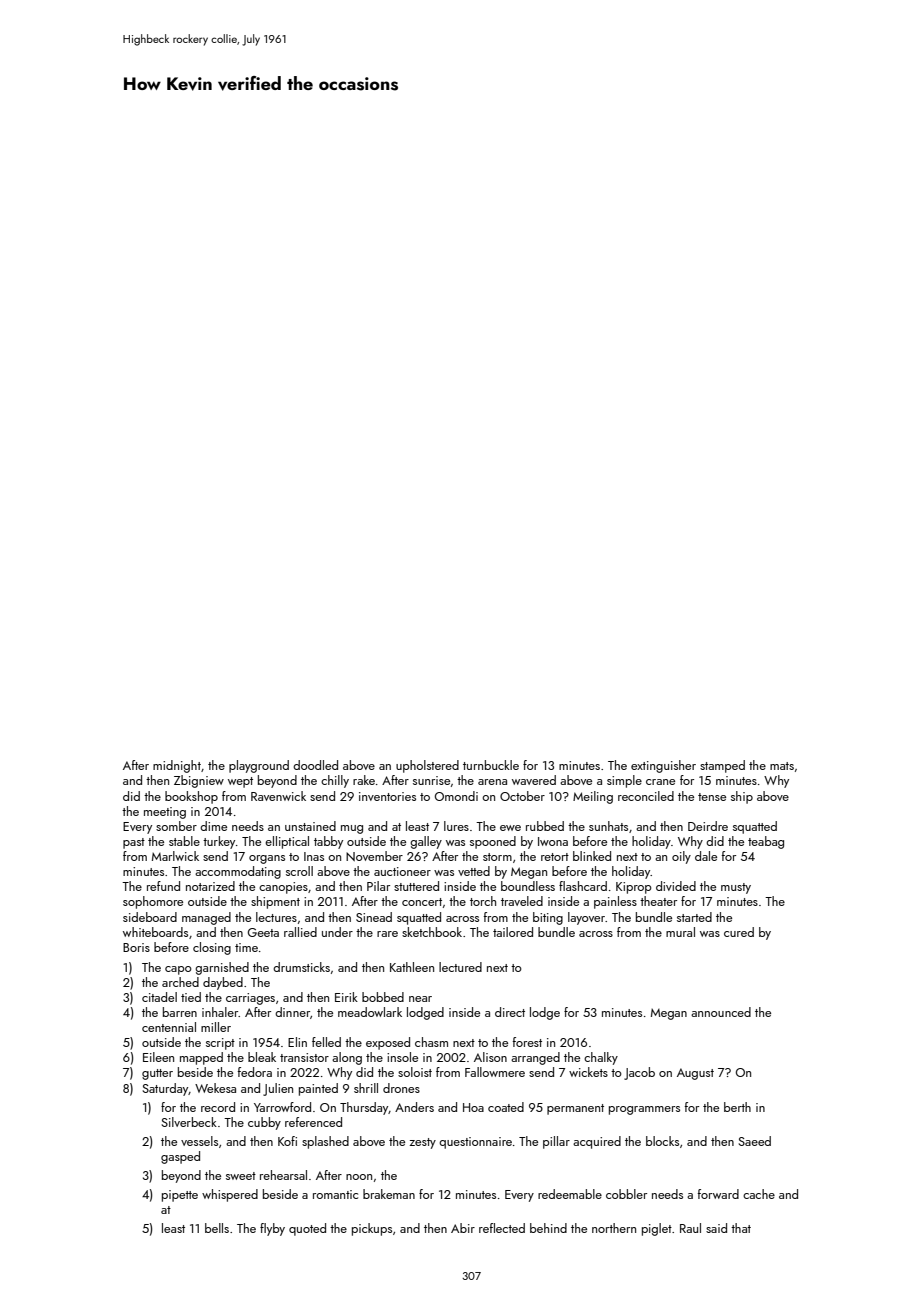 The width and height of the image is (924, 1308). I want to click on zesty, so click(423, 1143).
